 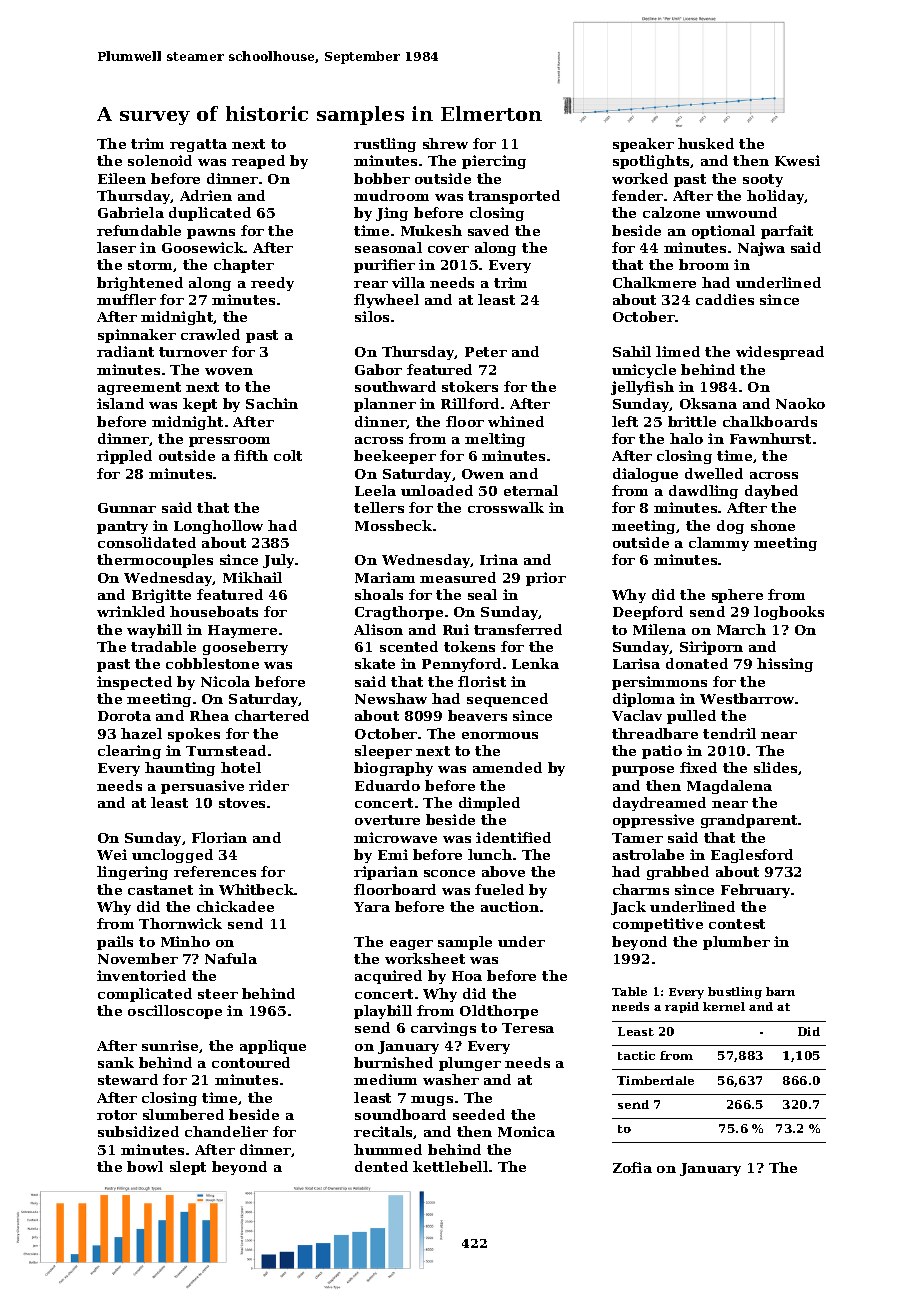 I want to click on clammy, so click(x=719, y=544).
